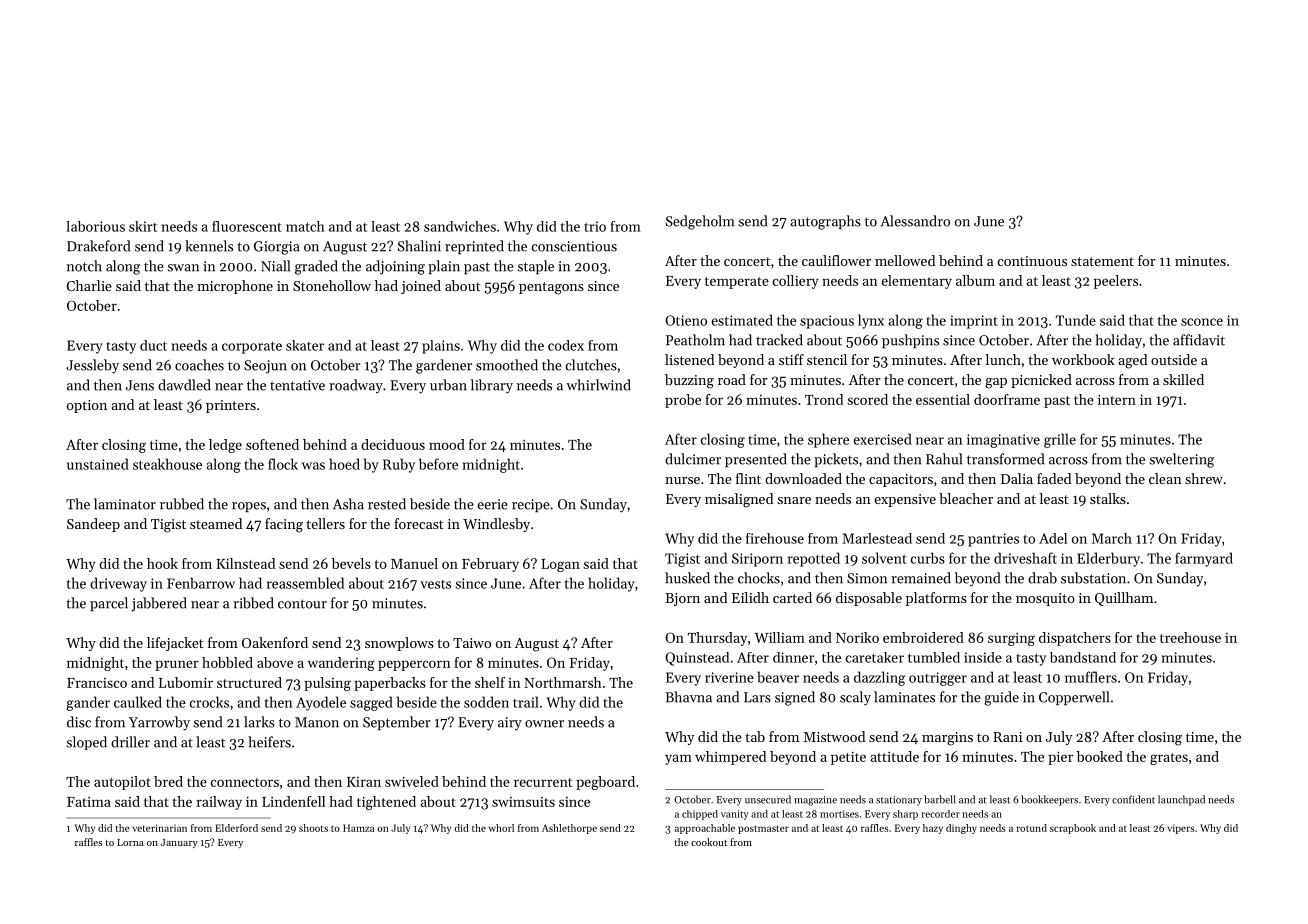 This document has height=924, width=1308. What do you see at coordinates (159, 604) in the document?
I see `jabbered` at bounding box center [159, 604].
